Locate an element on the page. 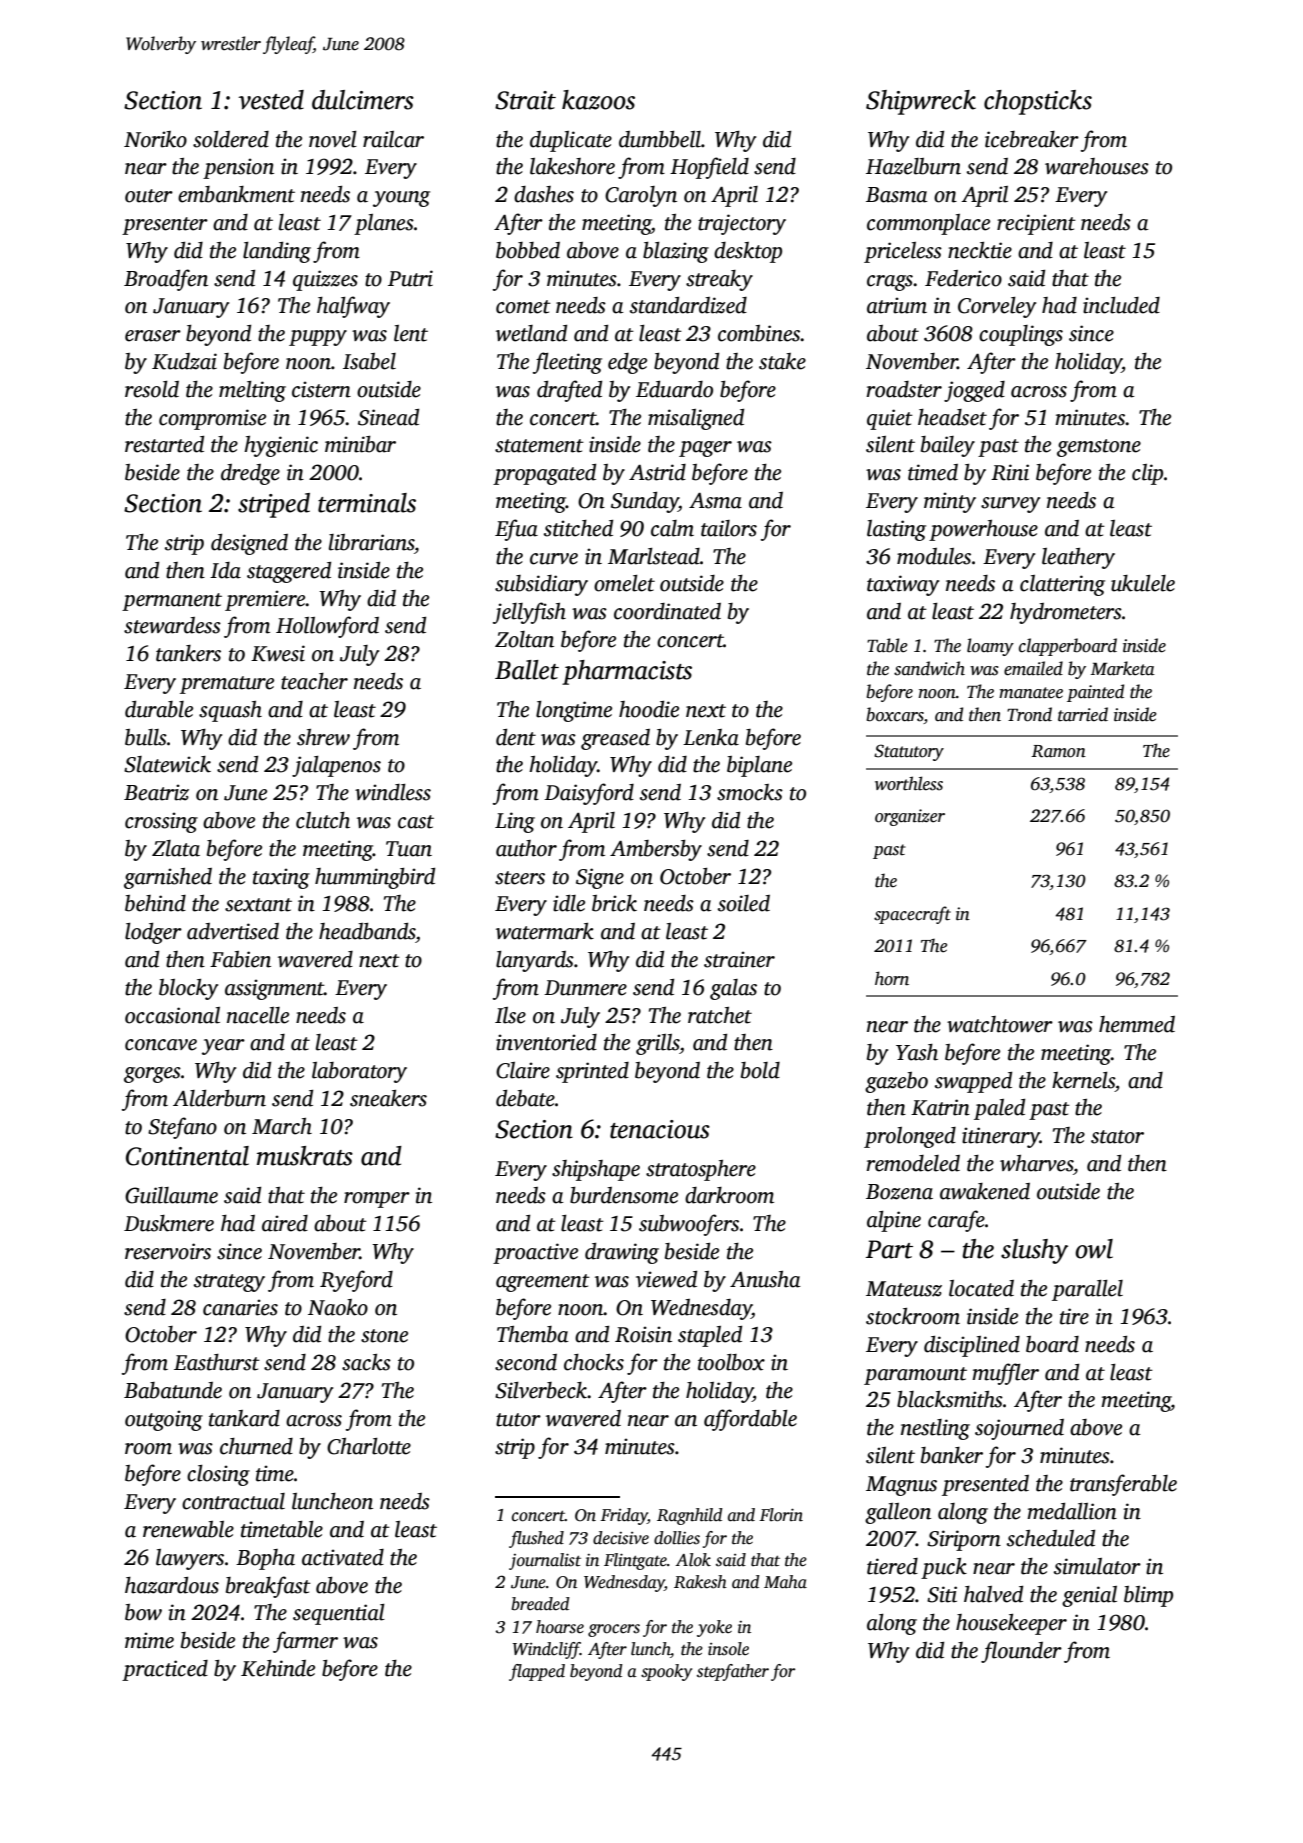 This page has width=1303, height=1843. Beatriz is located at coordinates (156, 792).
